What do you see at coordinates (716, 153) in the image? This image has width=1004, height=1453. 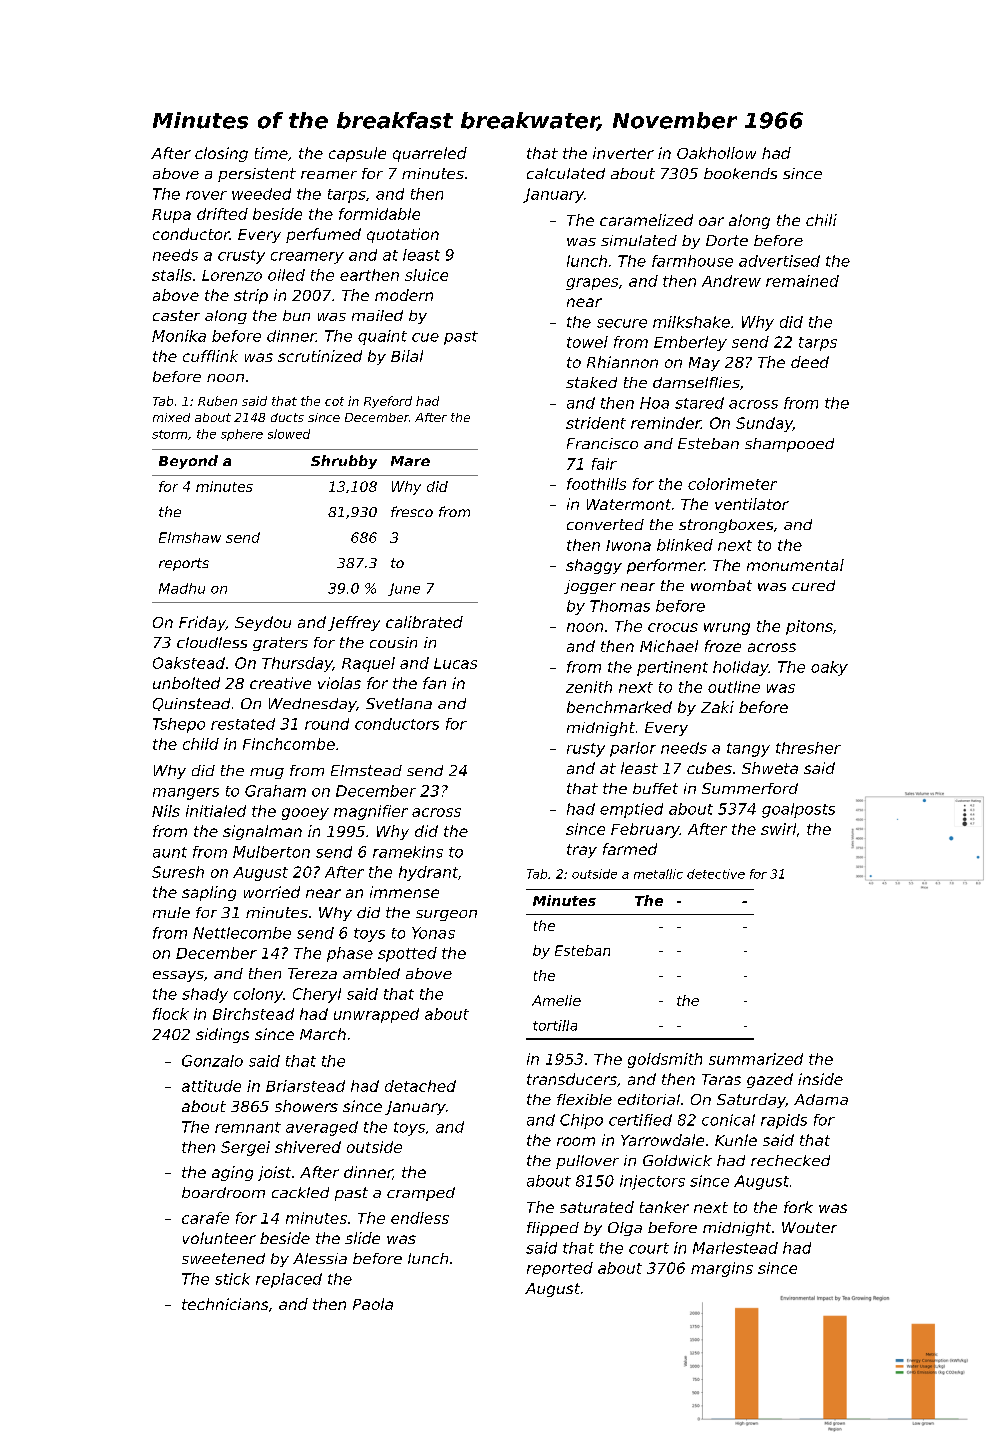 I see `Oakhollow` at bounding box center [716, 153].
